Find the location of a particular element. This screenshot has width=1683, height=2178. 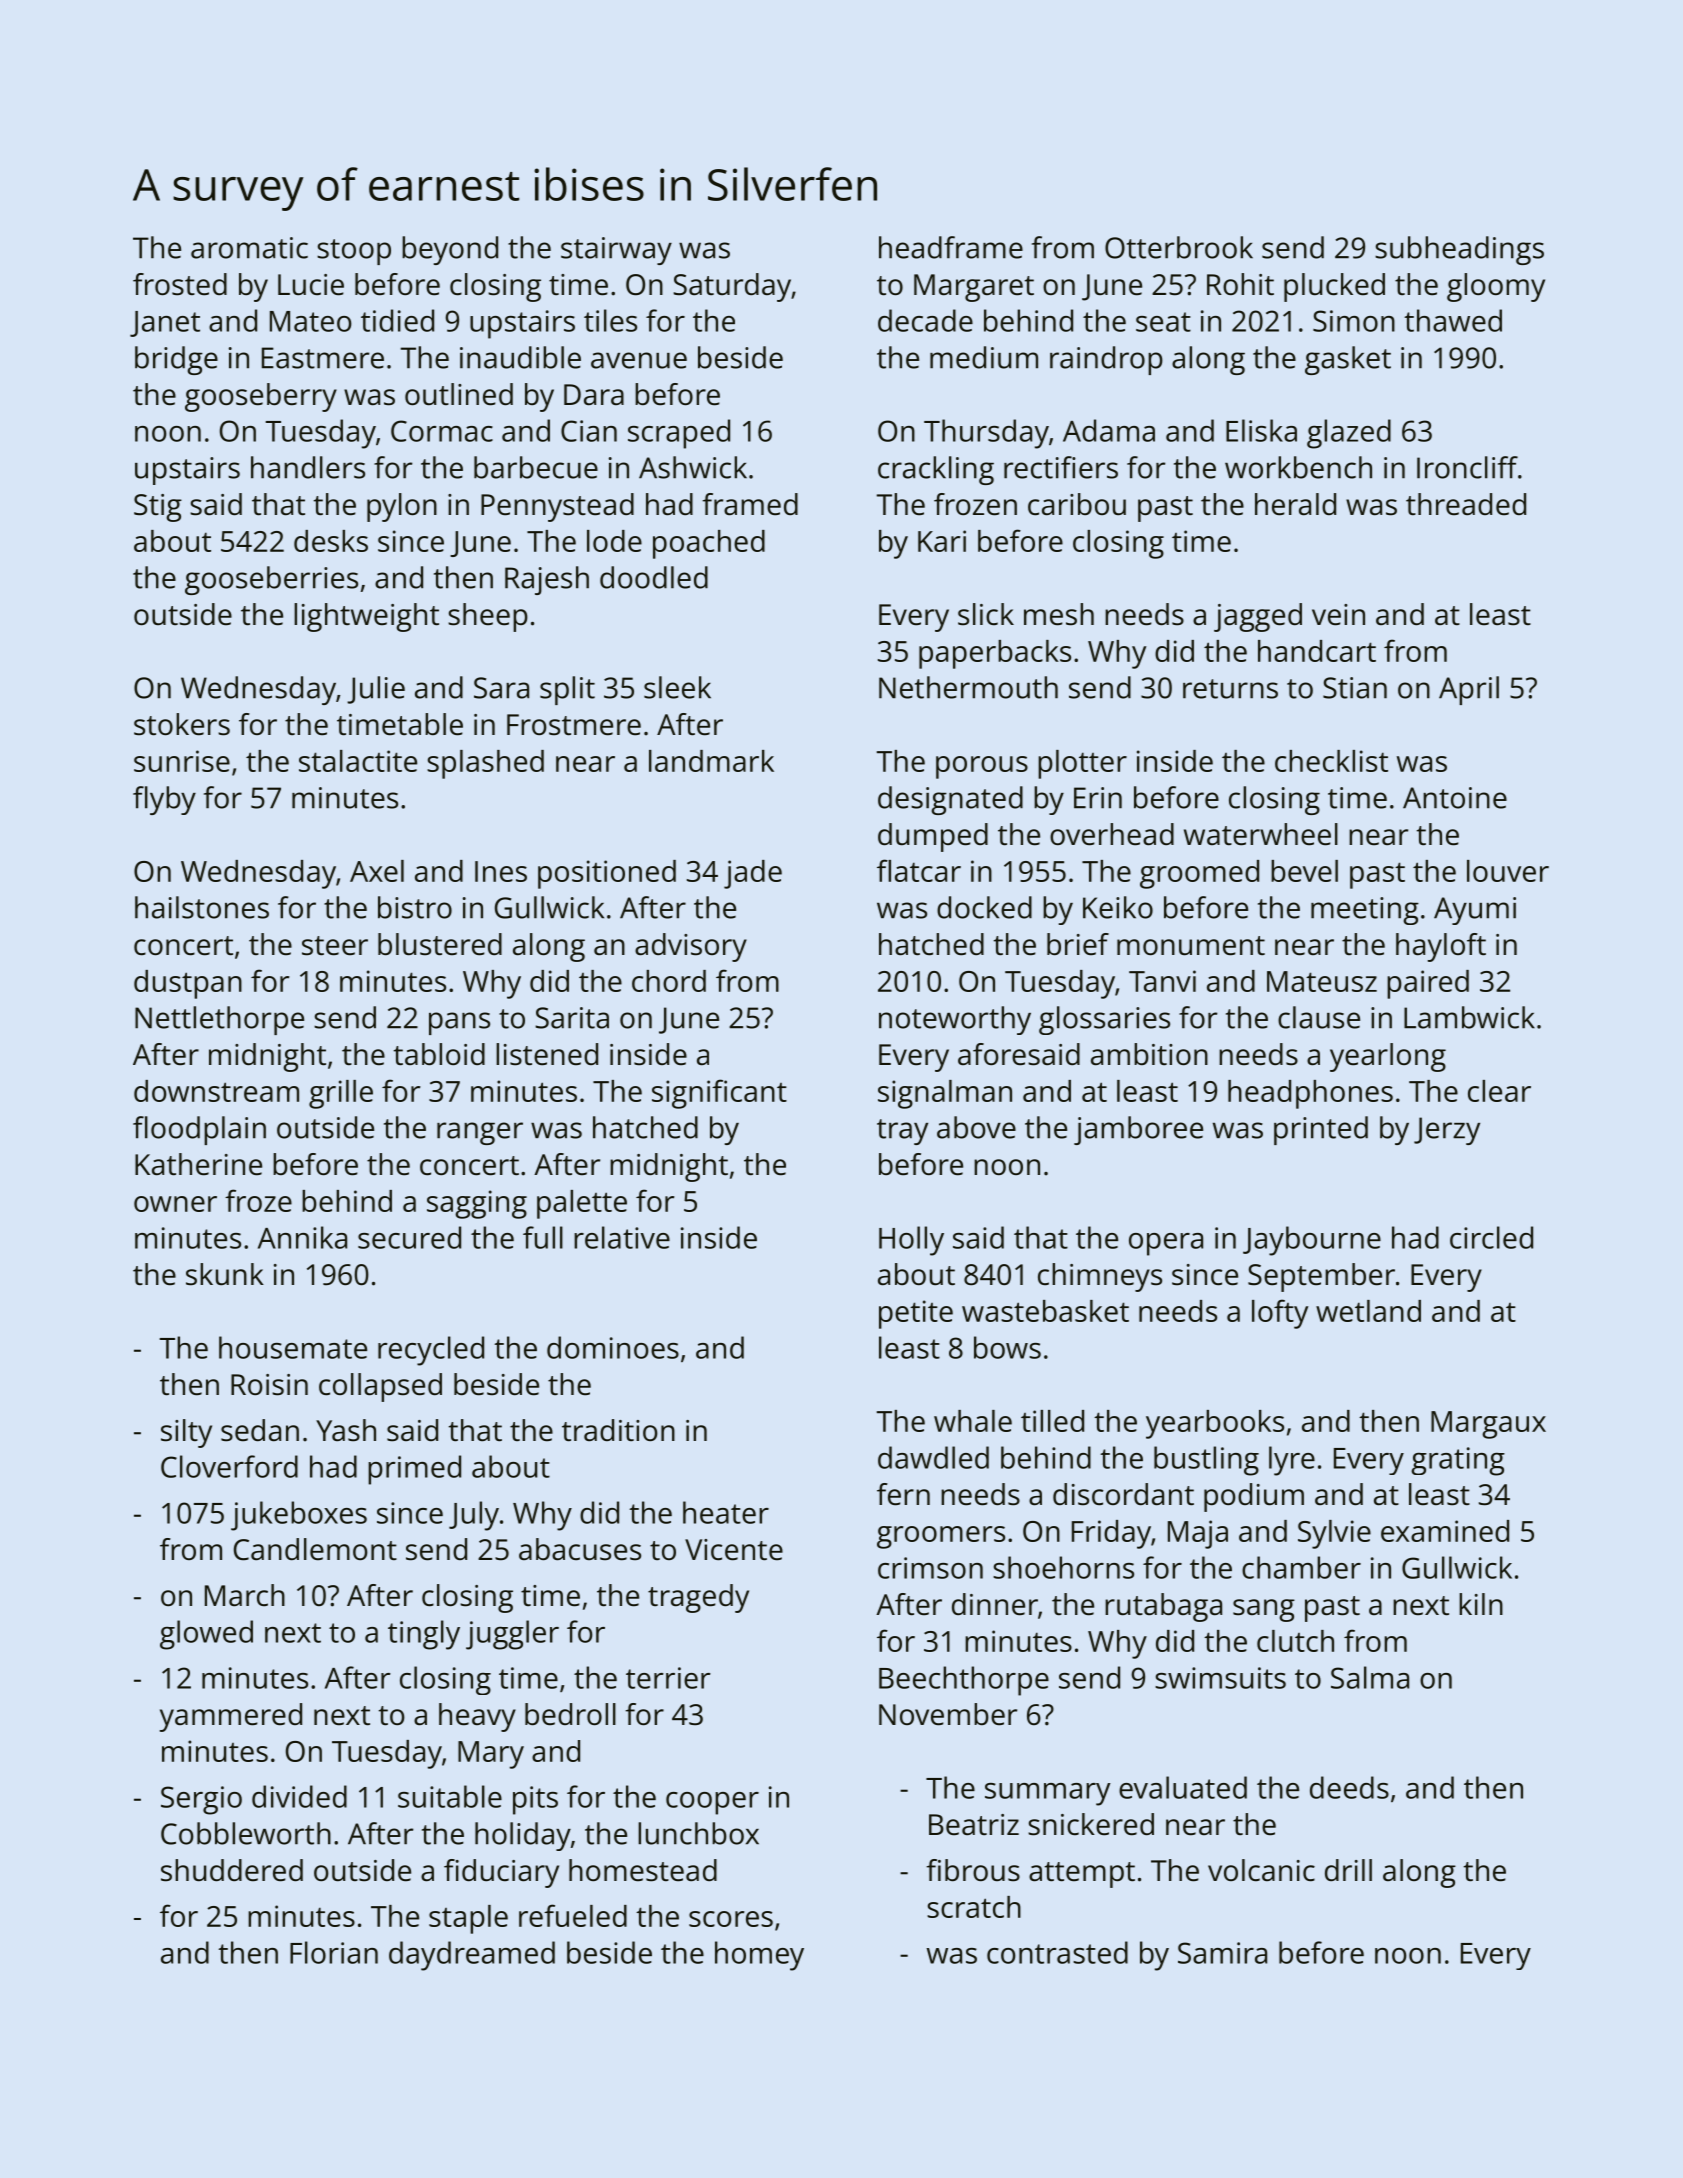

July is located at coordinates (474, 1516).
